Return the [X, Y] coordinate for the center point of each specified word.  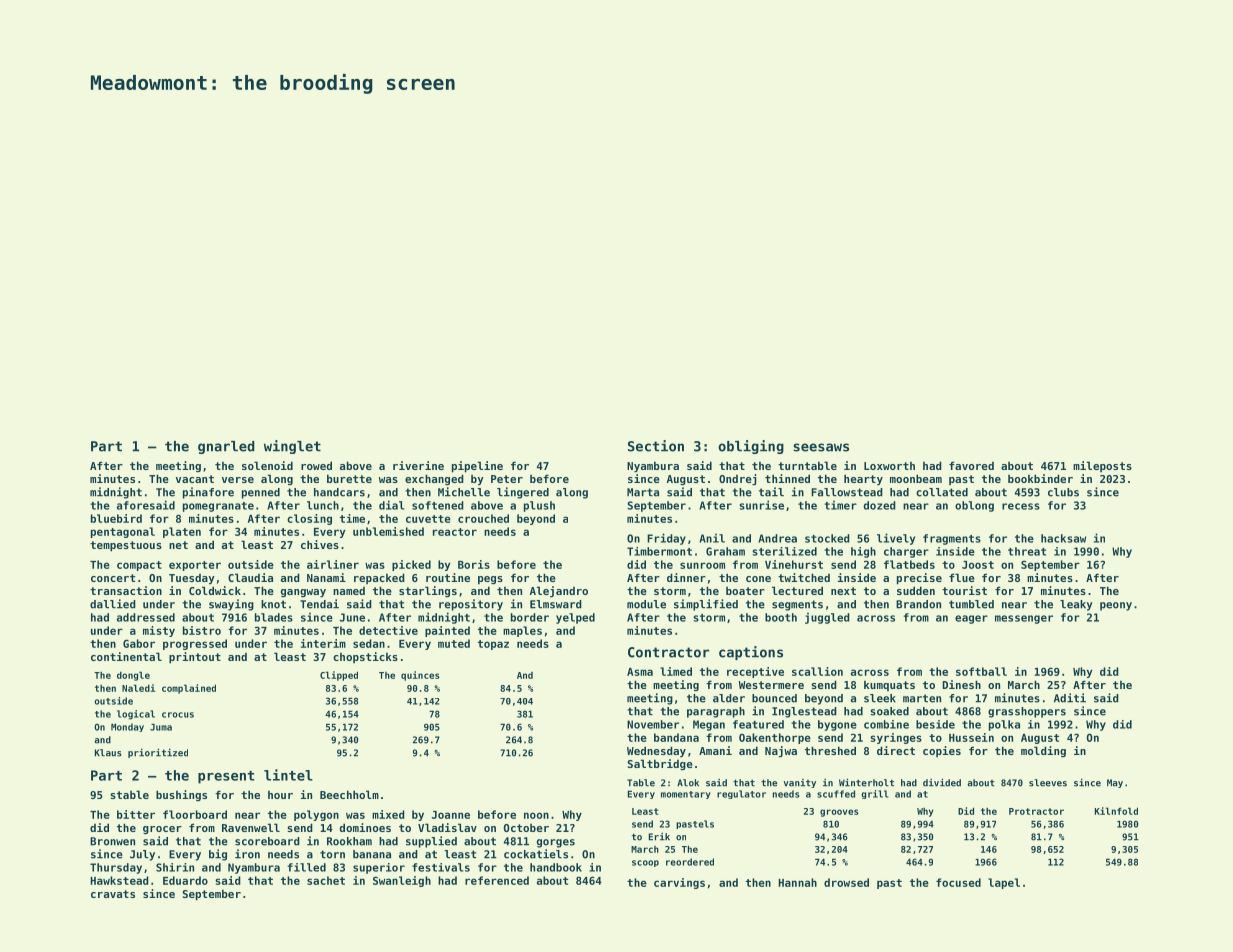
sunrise [761, 505]
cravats [113, 894]
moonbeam [916, 478]
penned [261, 493]
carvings [679, 883]
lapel [1004, 883]
